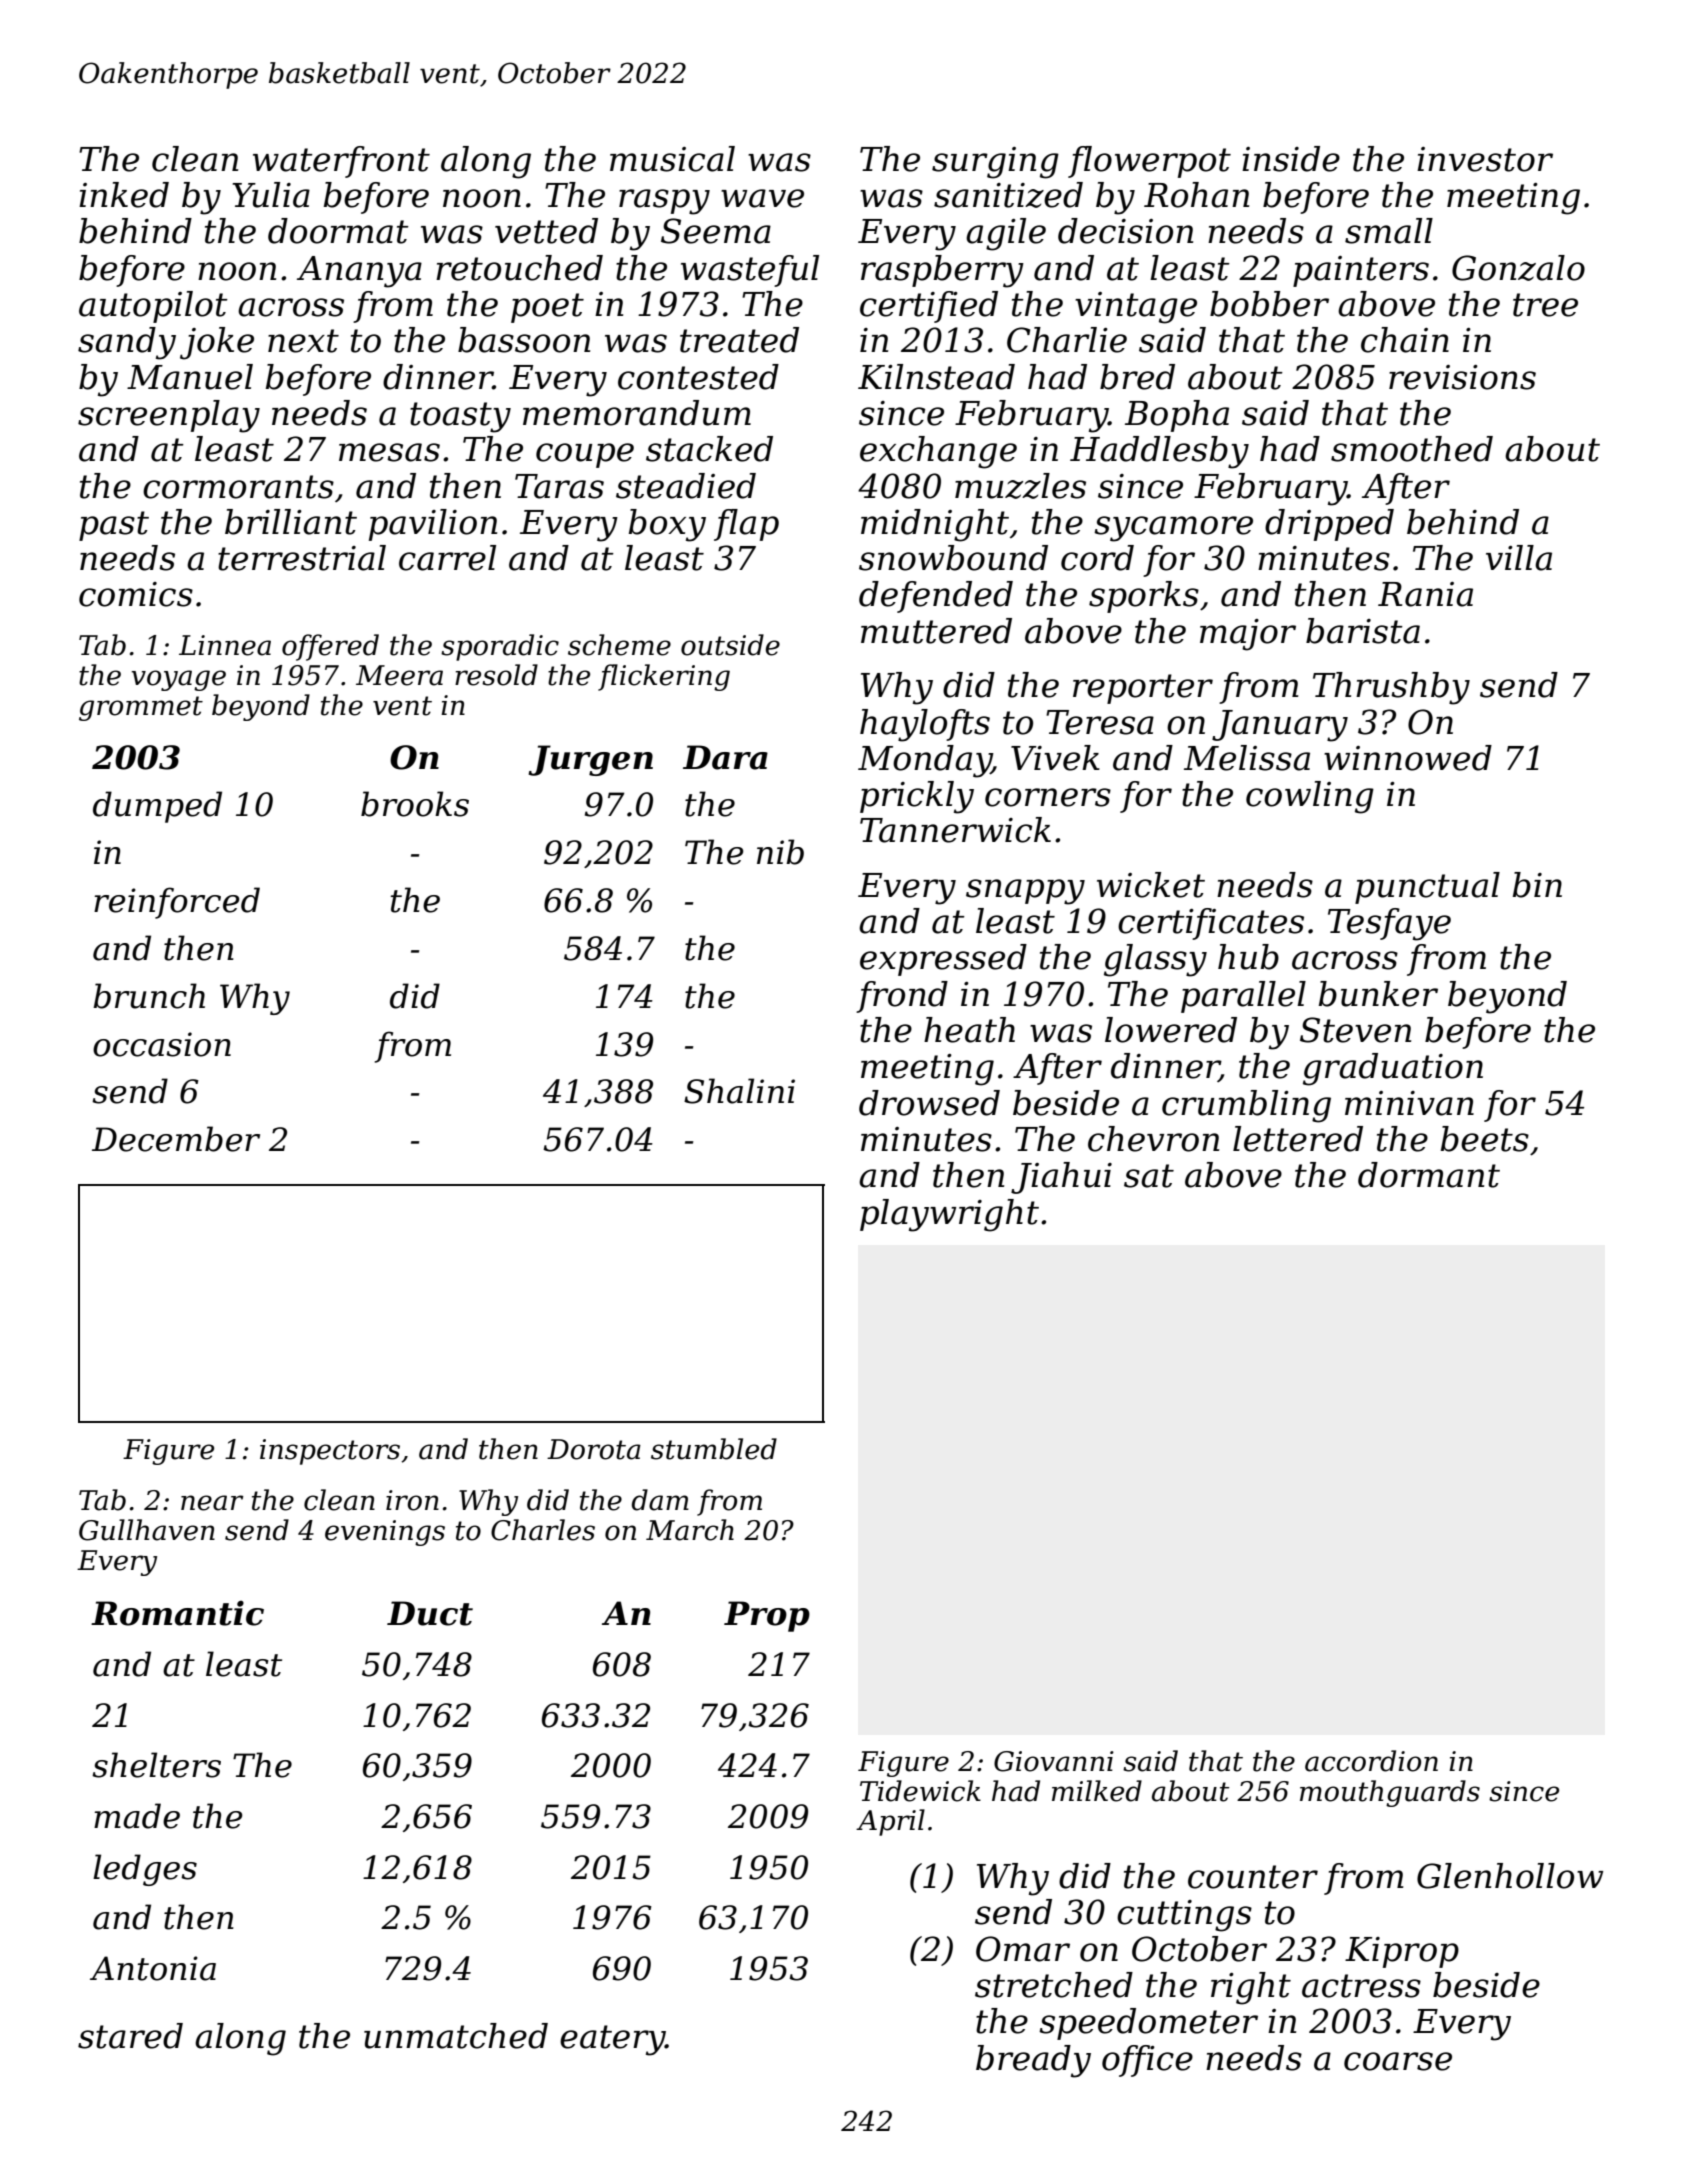 Image resolution: width=1683 pixels, height=2178 pixels. What do you see at coordinates (995, 163) in the screenshot?
I see `surging` at bounding box center [995, 163].
